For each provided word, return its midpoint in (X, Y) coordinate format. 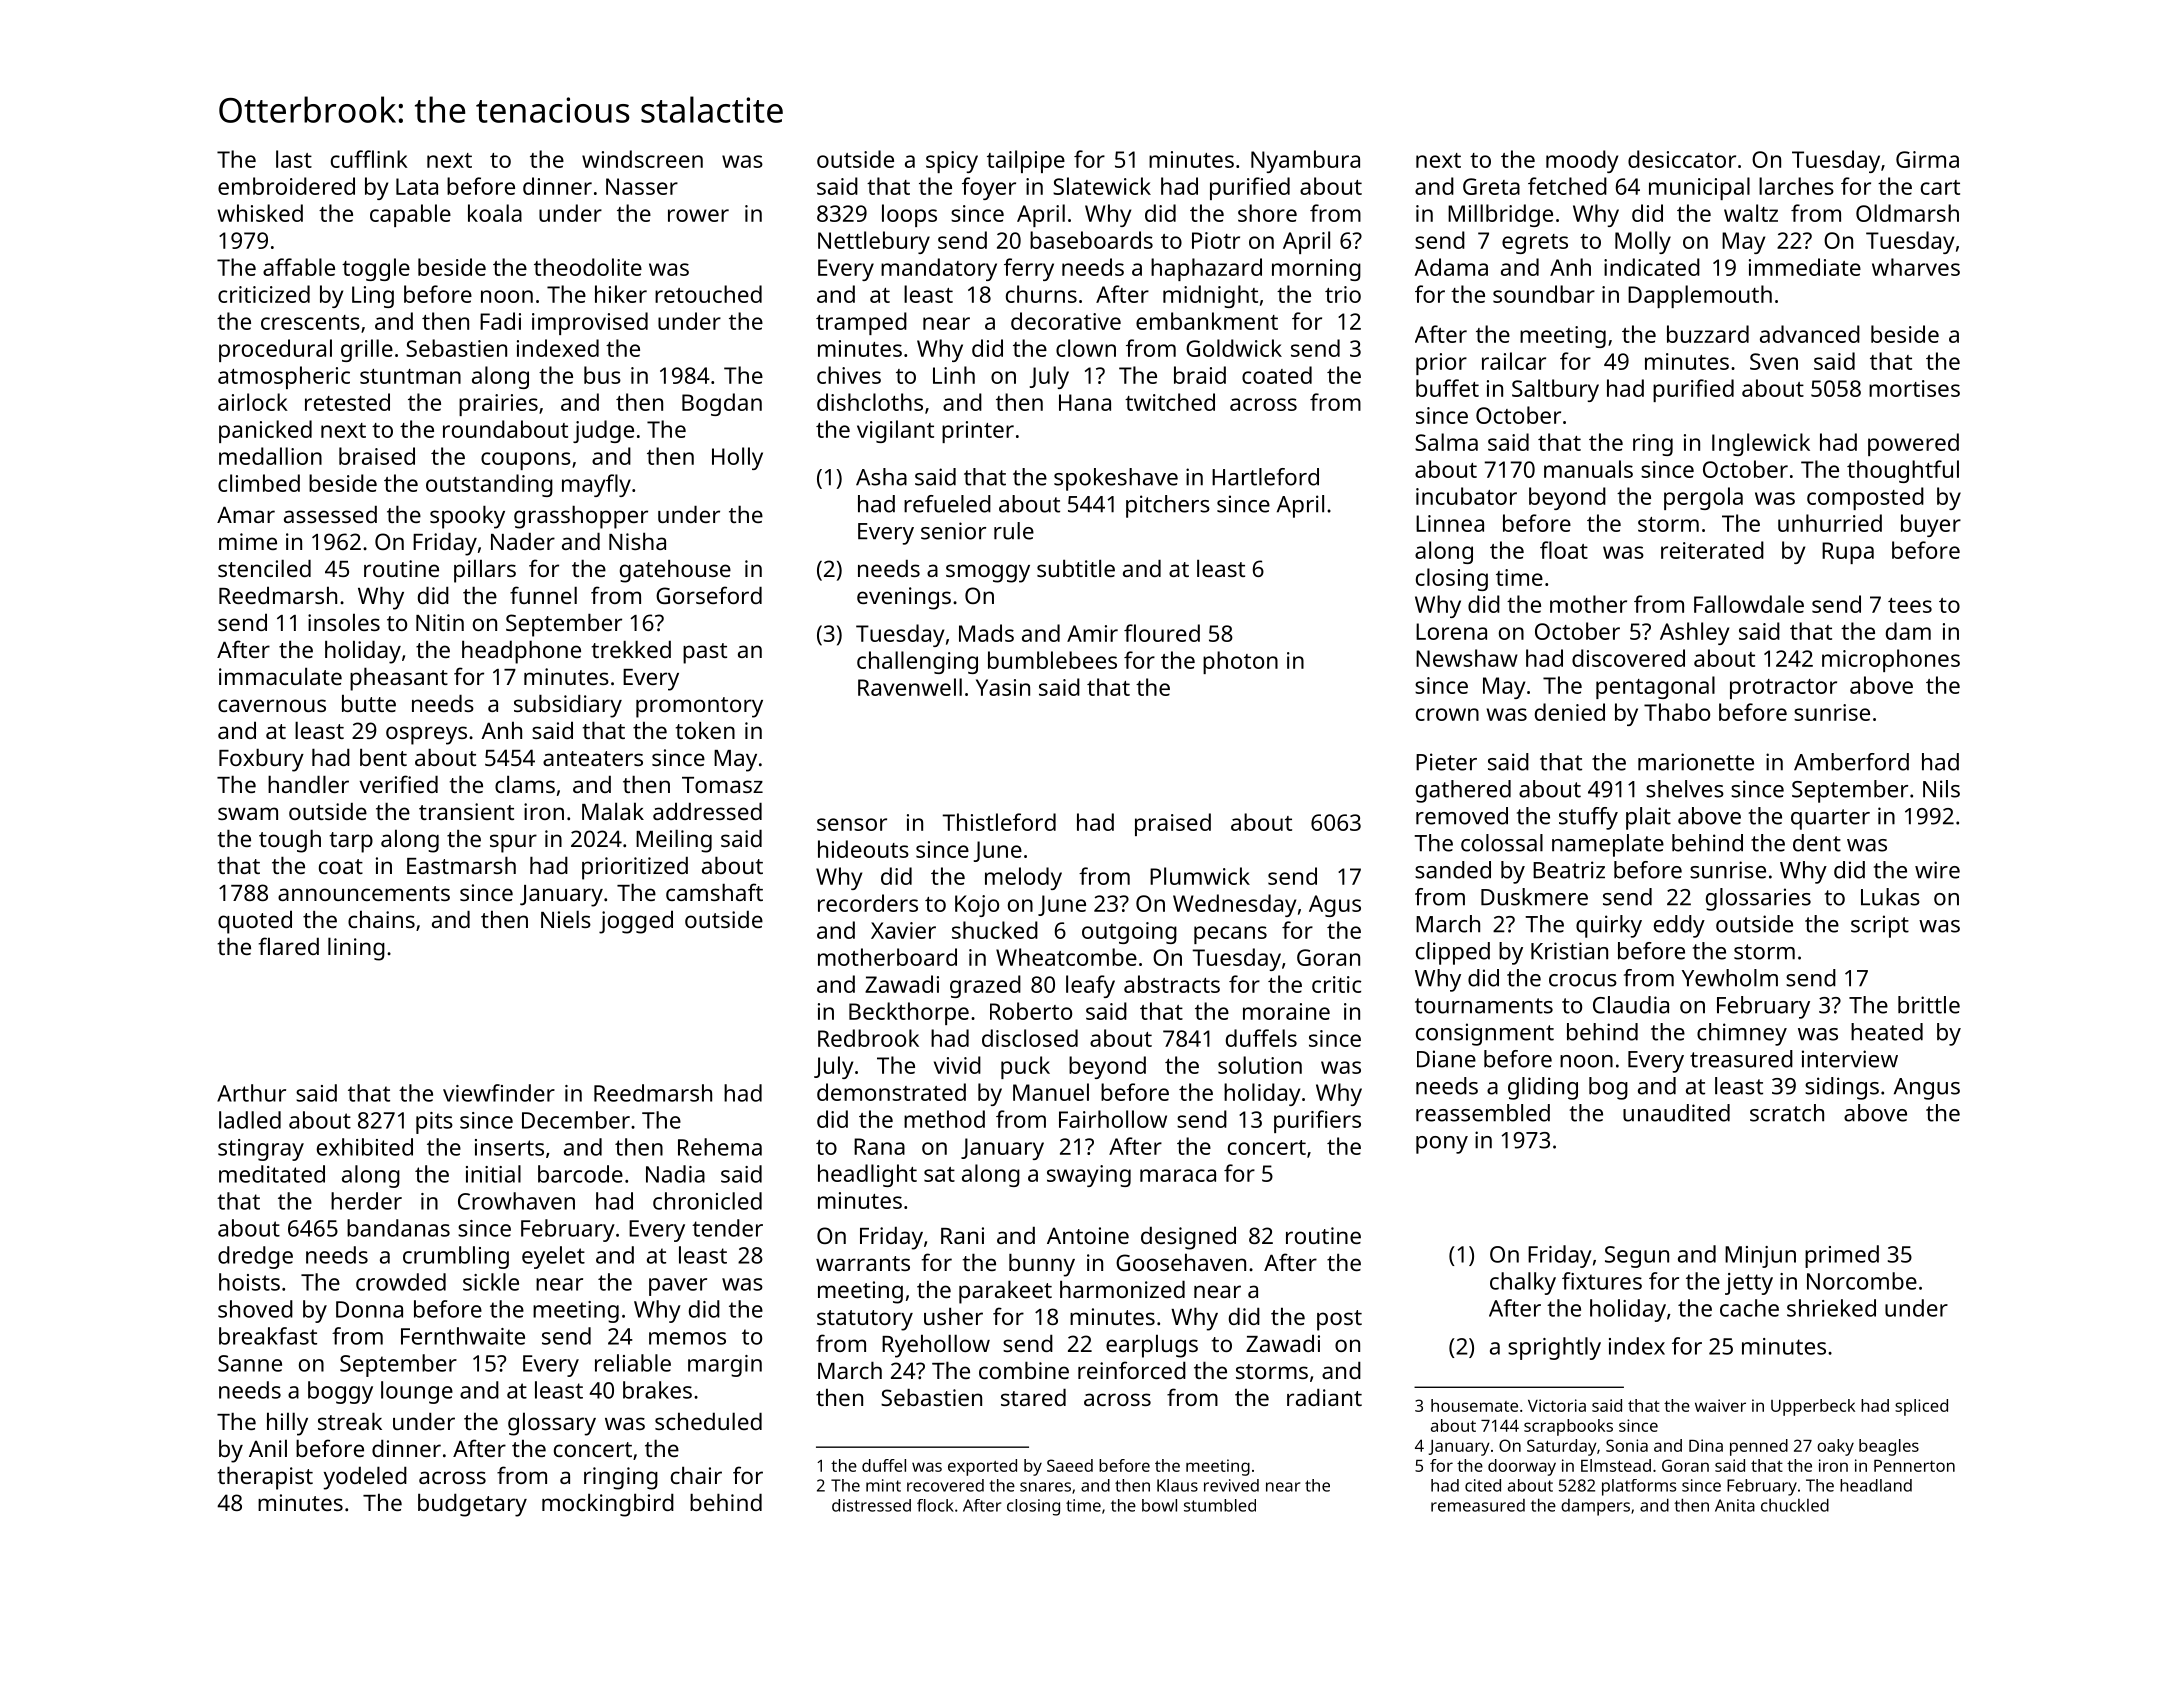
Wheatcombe (1066, 957)
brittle (1929, 1005)
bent (383, 757)
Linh (954, 375)
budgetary (472, 1505)
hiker (621, 294)
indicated (1652, 267)
